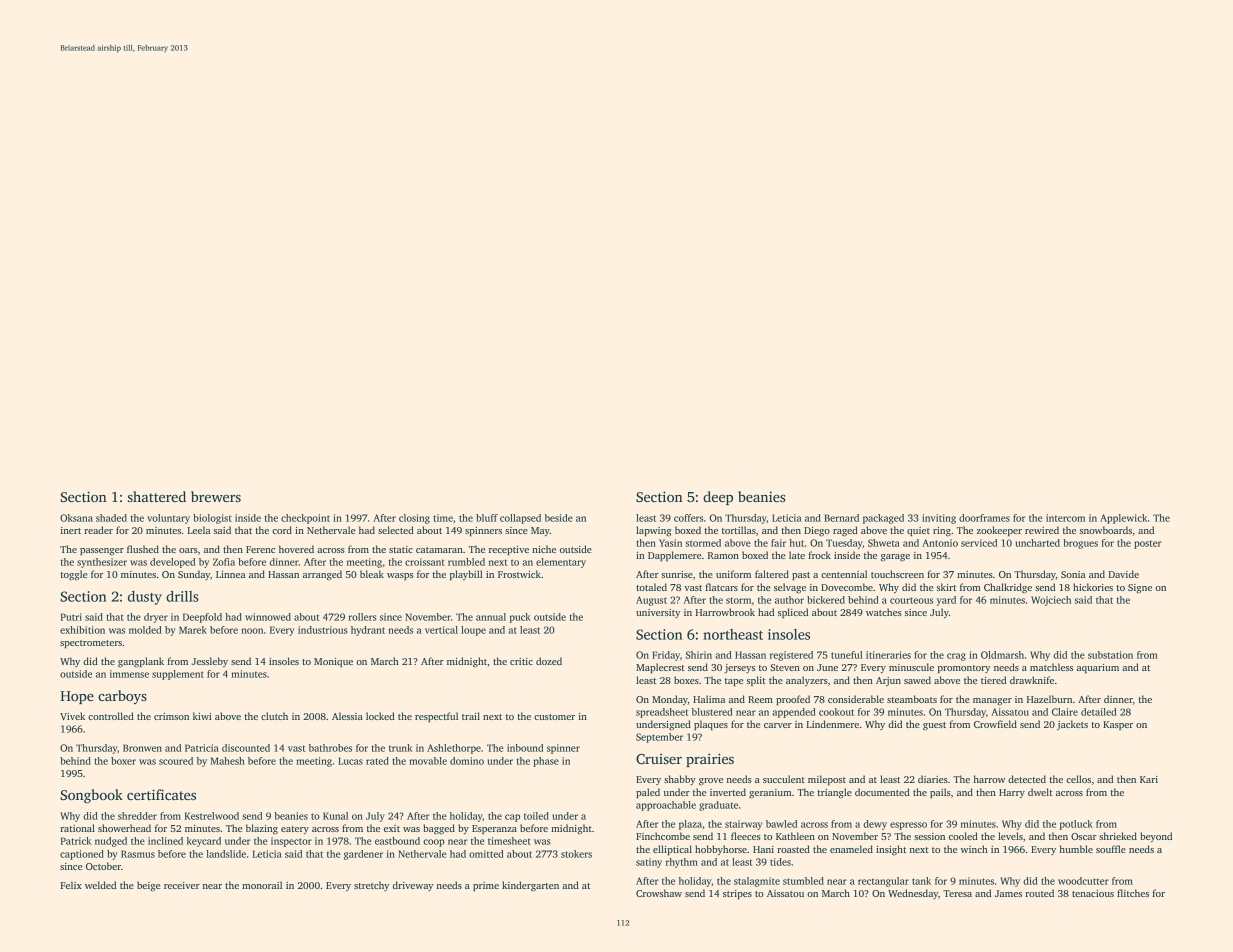 This page has height=952, width=1233. Describe the element at coordinates (559, 518) in the page. I see `beside` at that location.
